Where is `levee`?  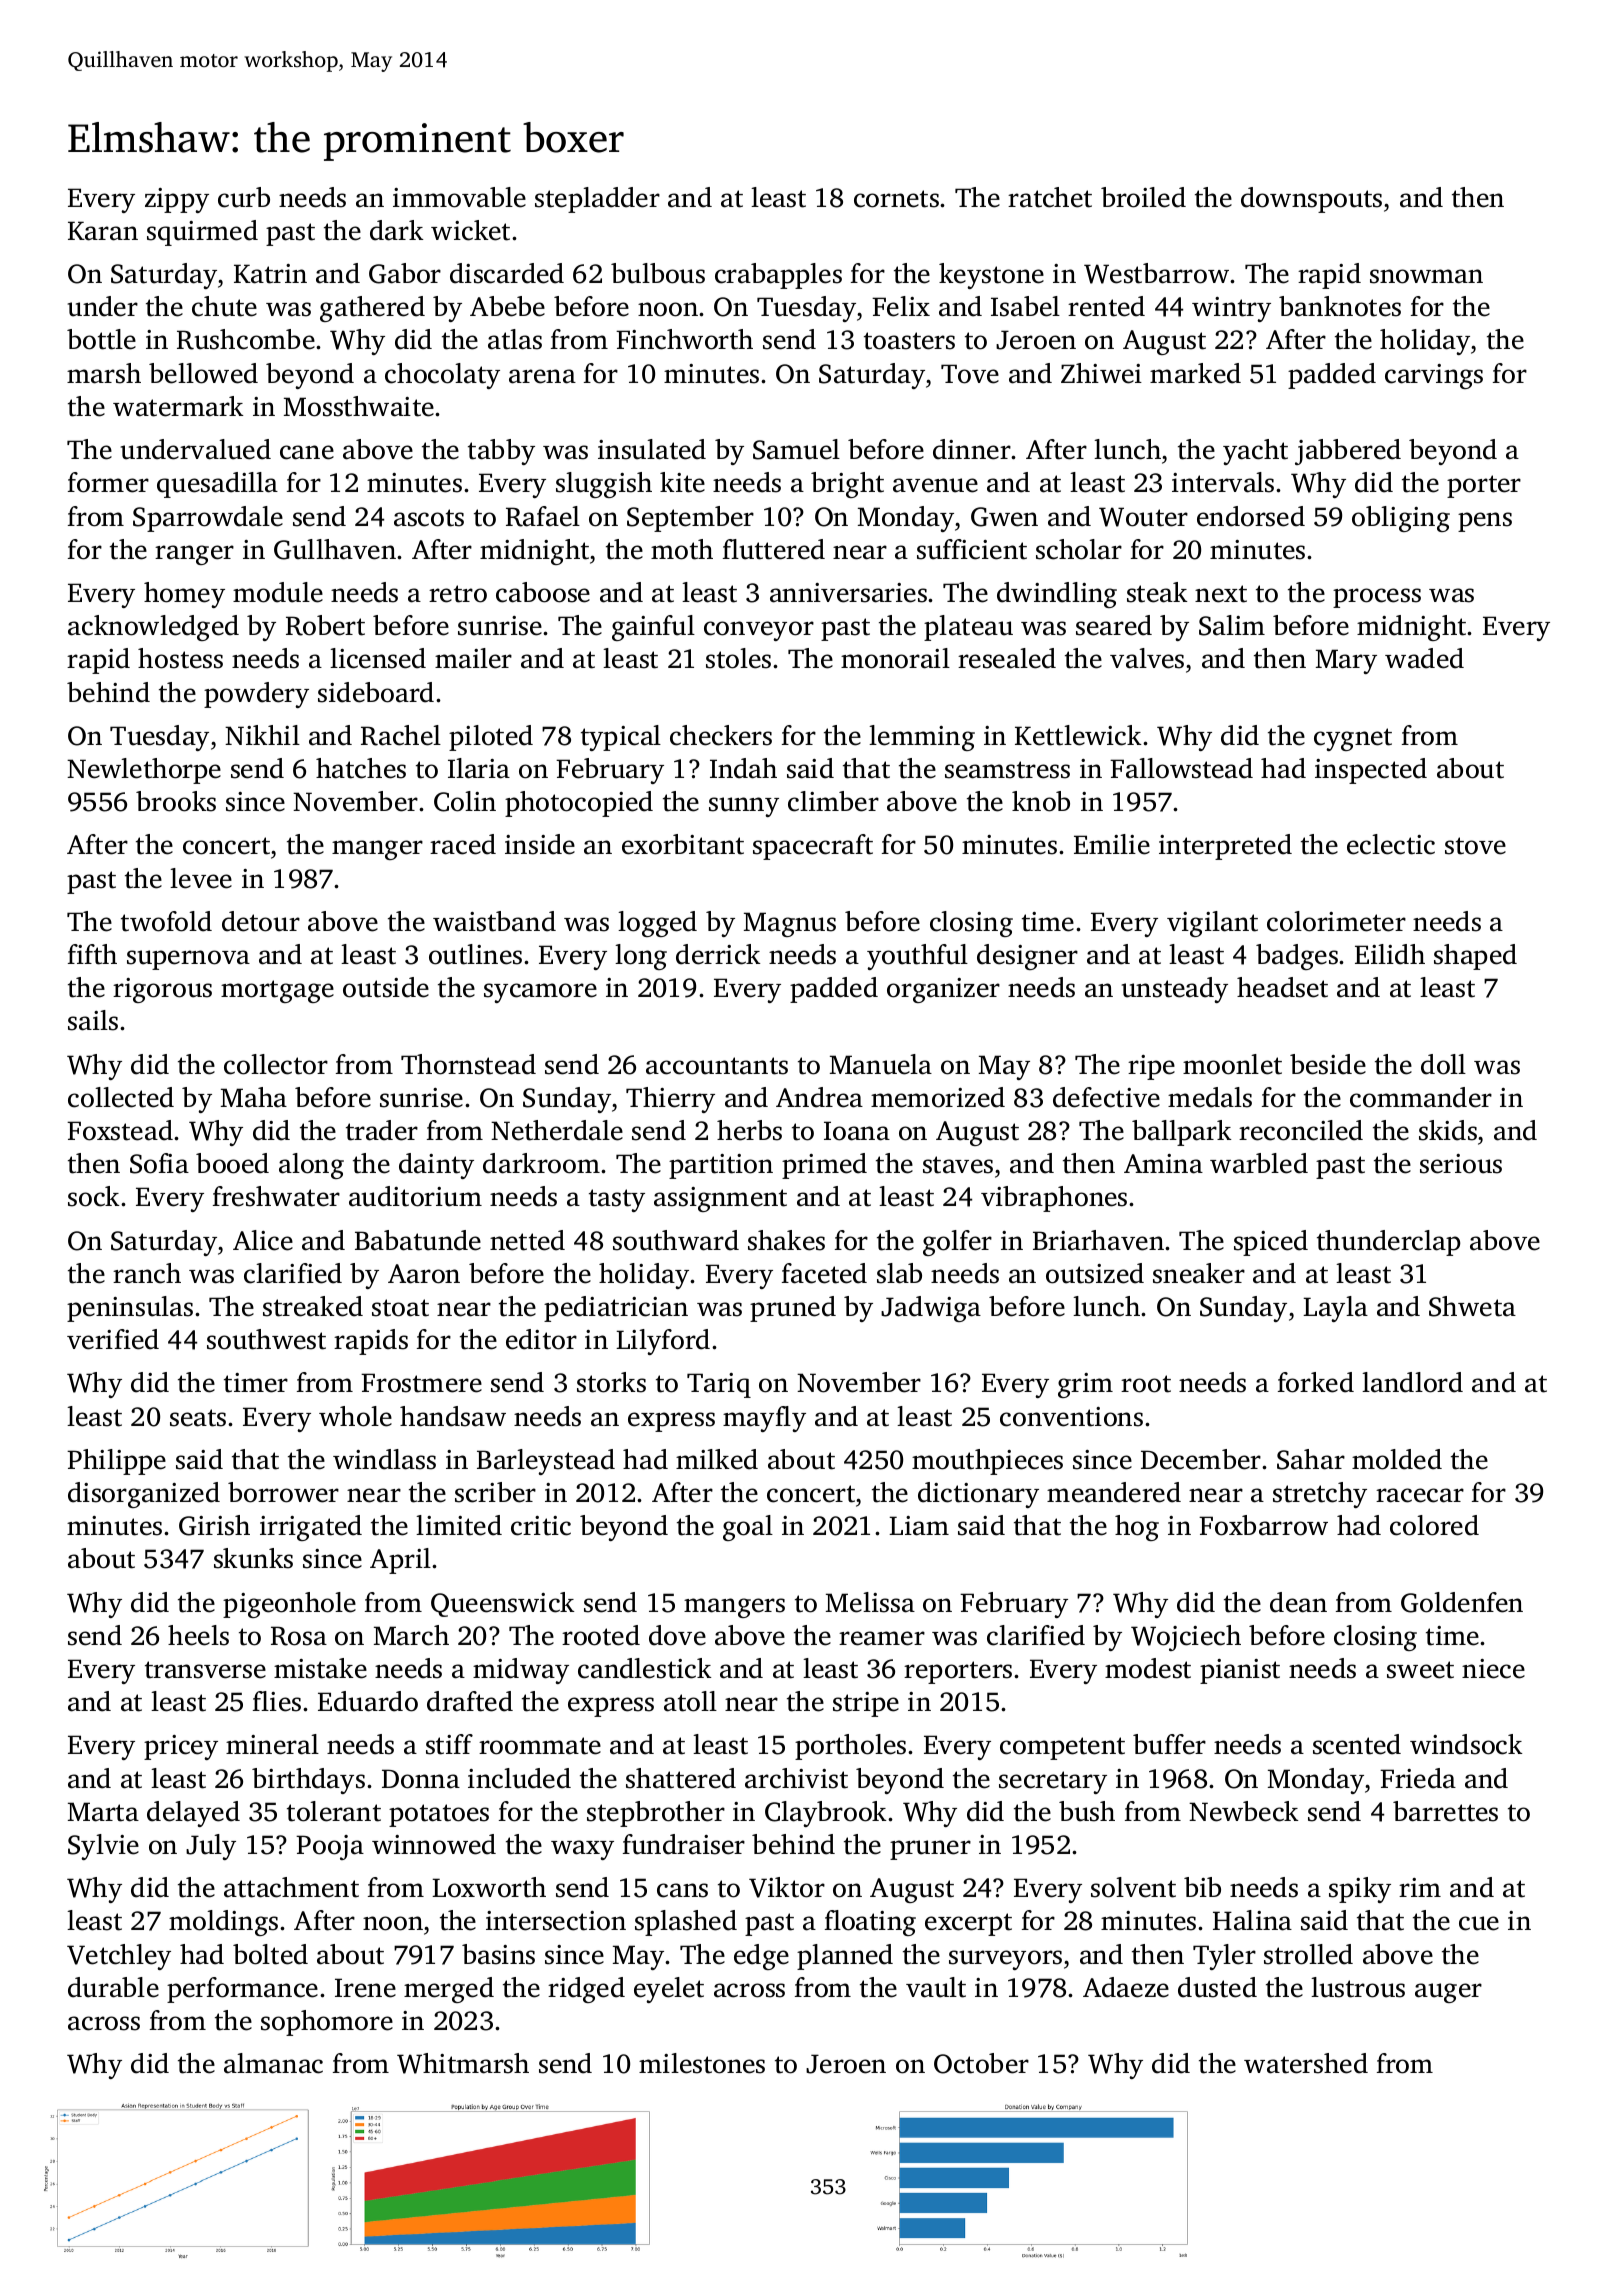
levee is located at coordinates (201, 878).
